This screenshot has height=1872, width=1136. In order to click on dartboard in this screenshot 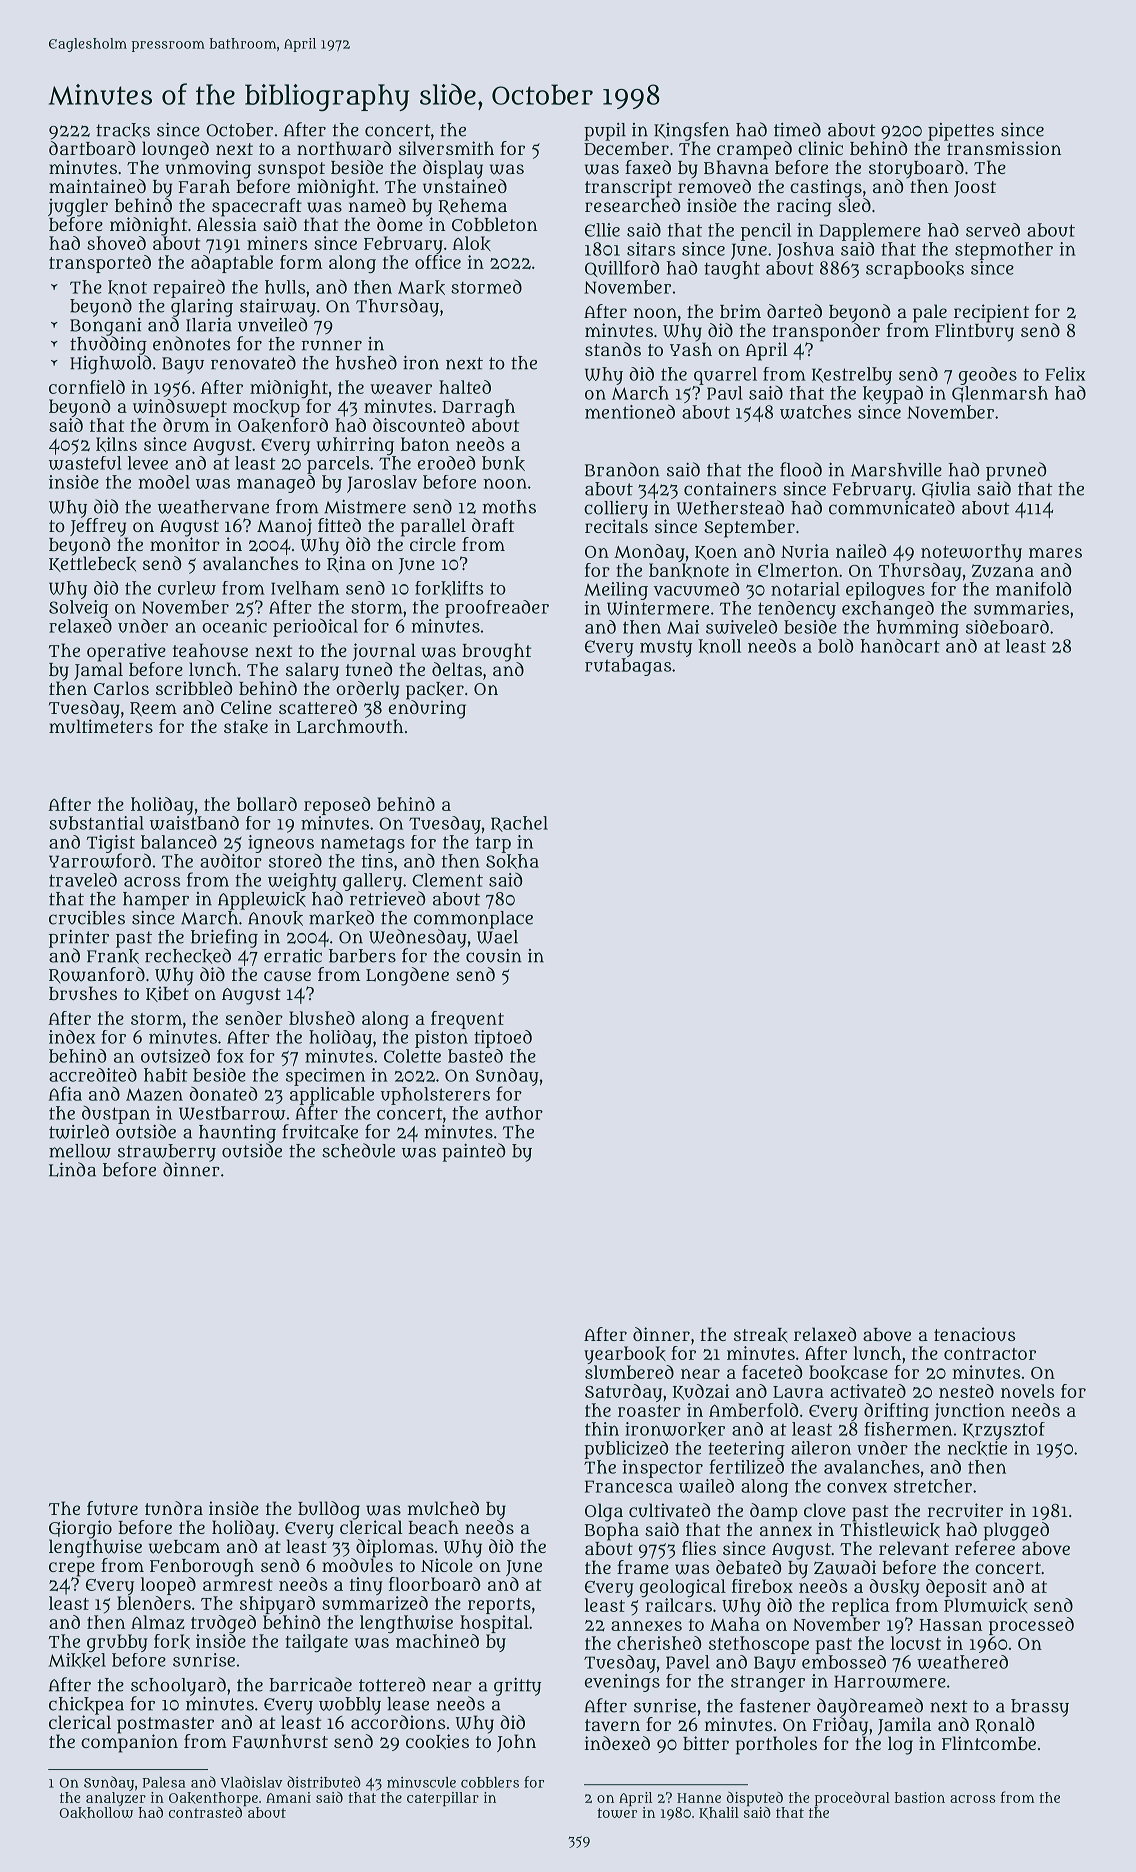, I will do `click(92, 148)`.
